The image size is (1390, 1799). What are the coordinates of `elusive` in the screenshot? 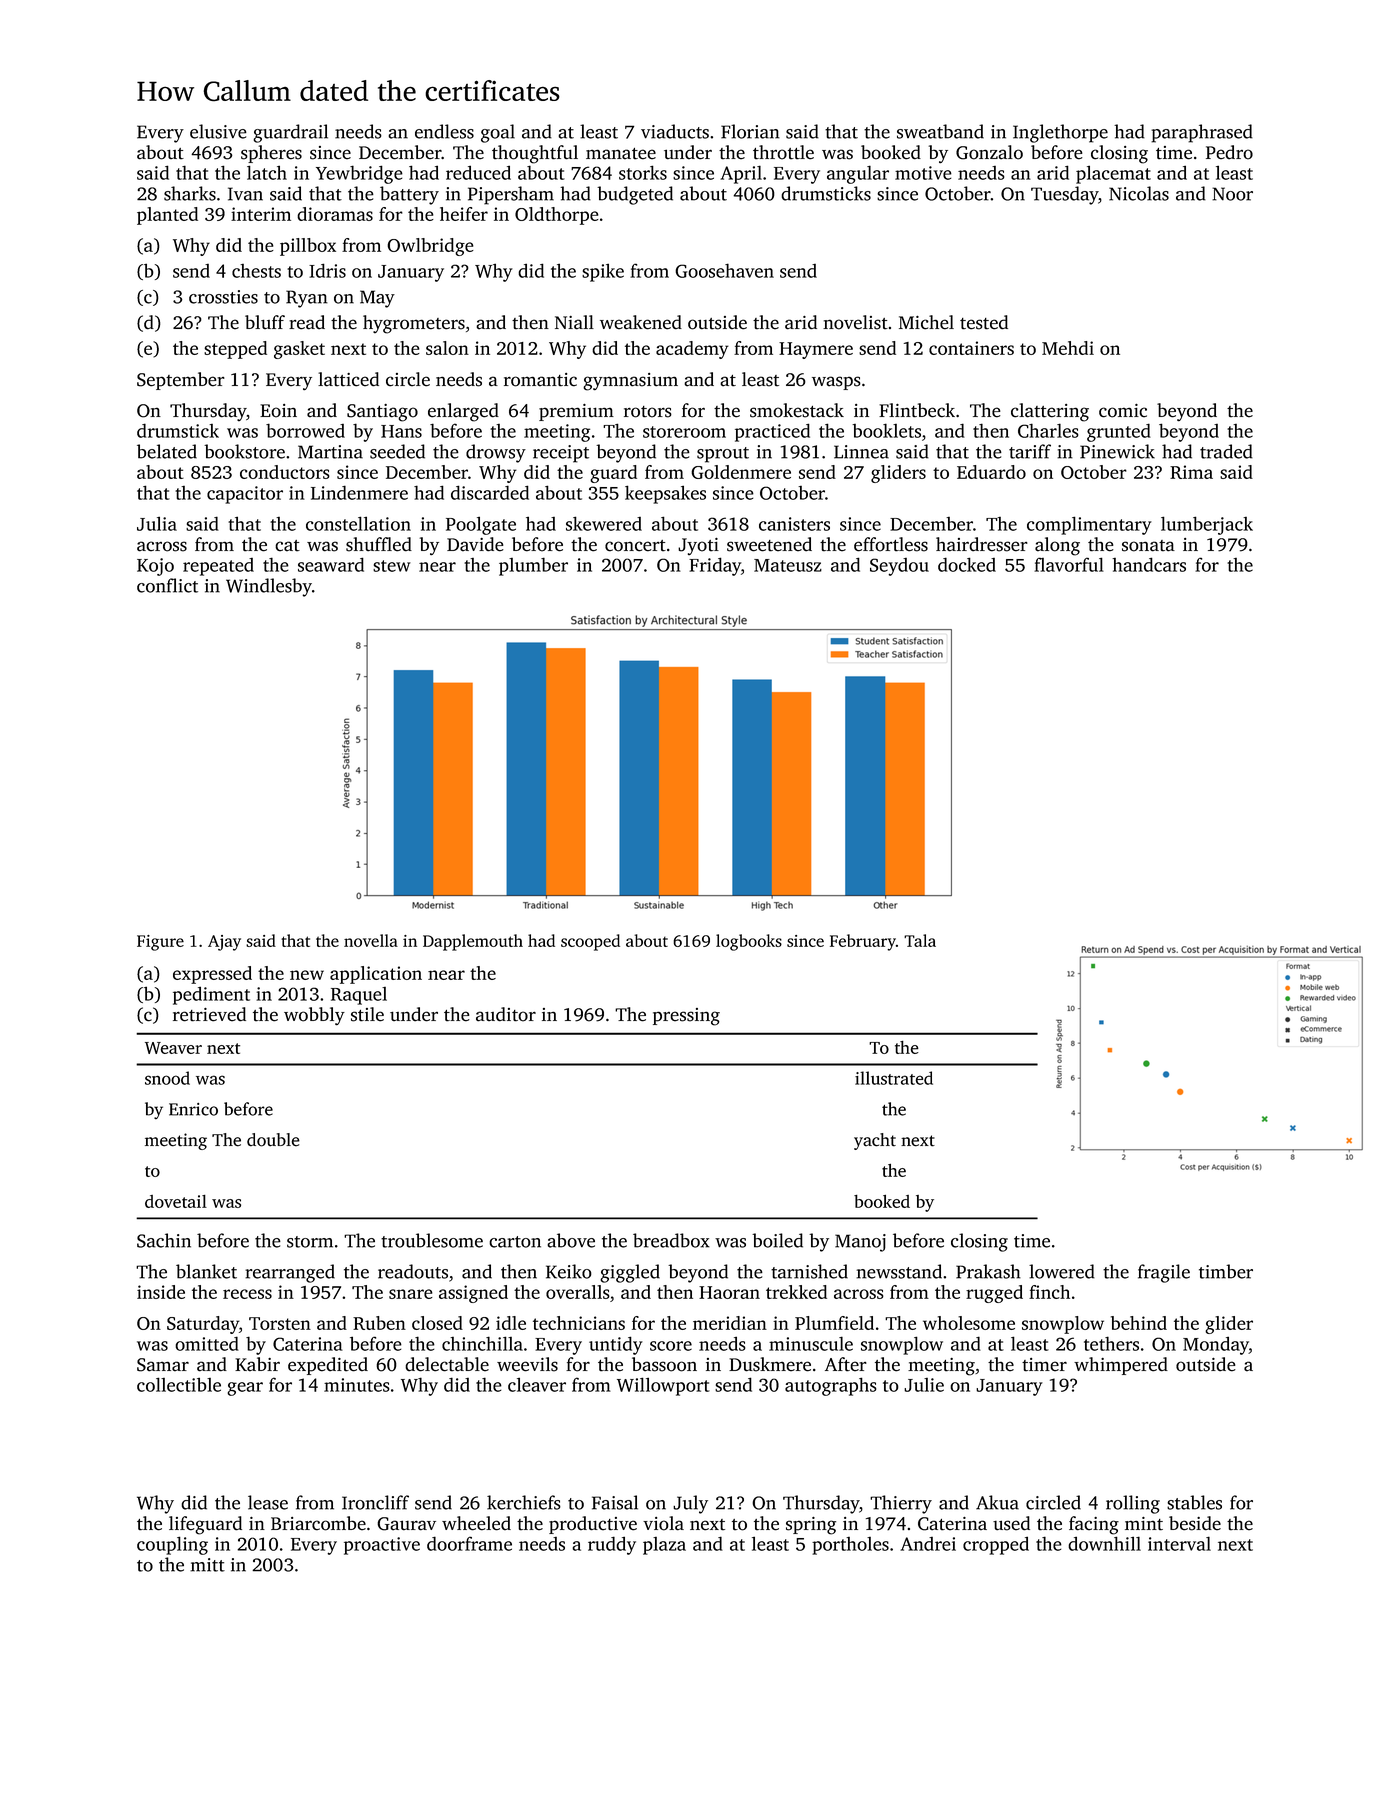 It's located at (218, 131).
